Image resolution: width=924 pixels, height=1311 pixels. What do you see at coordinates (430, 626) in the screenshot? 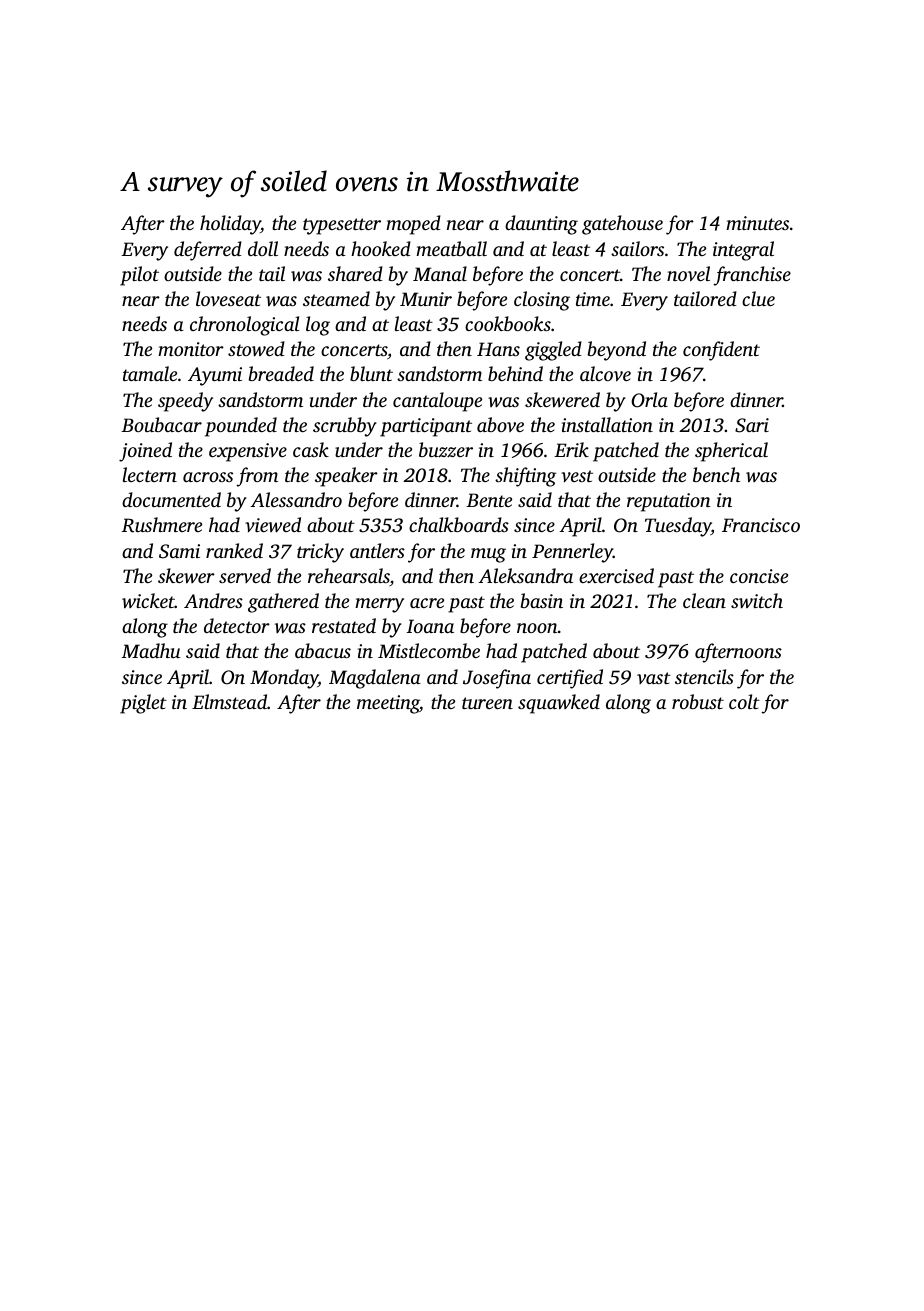
I see `Ioana` at bounding box center [430, 626].
